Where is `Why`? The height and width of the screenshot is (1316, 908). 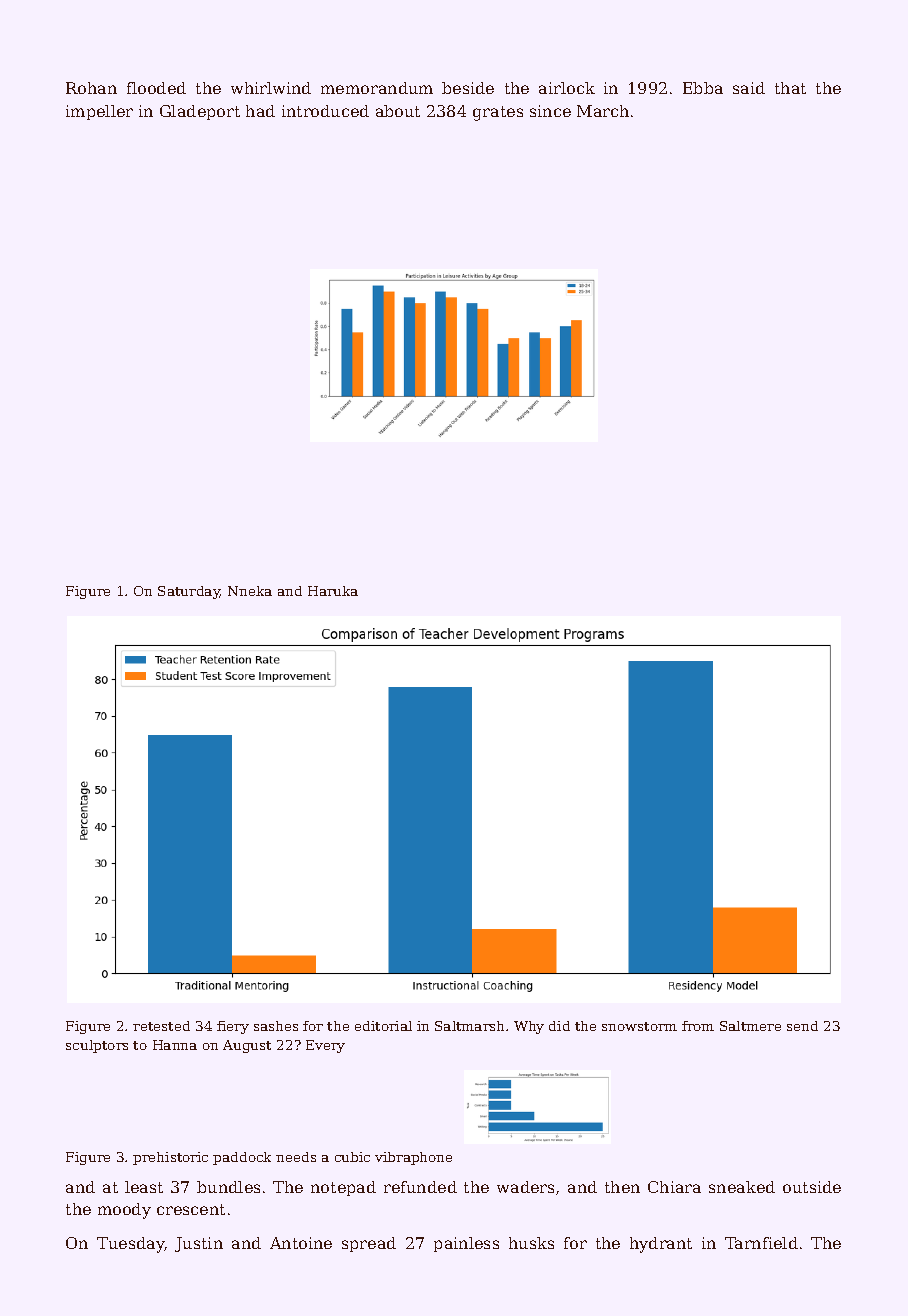
Why is located at coordinates (529, 1027).
